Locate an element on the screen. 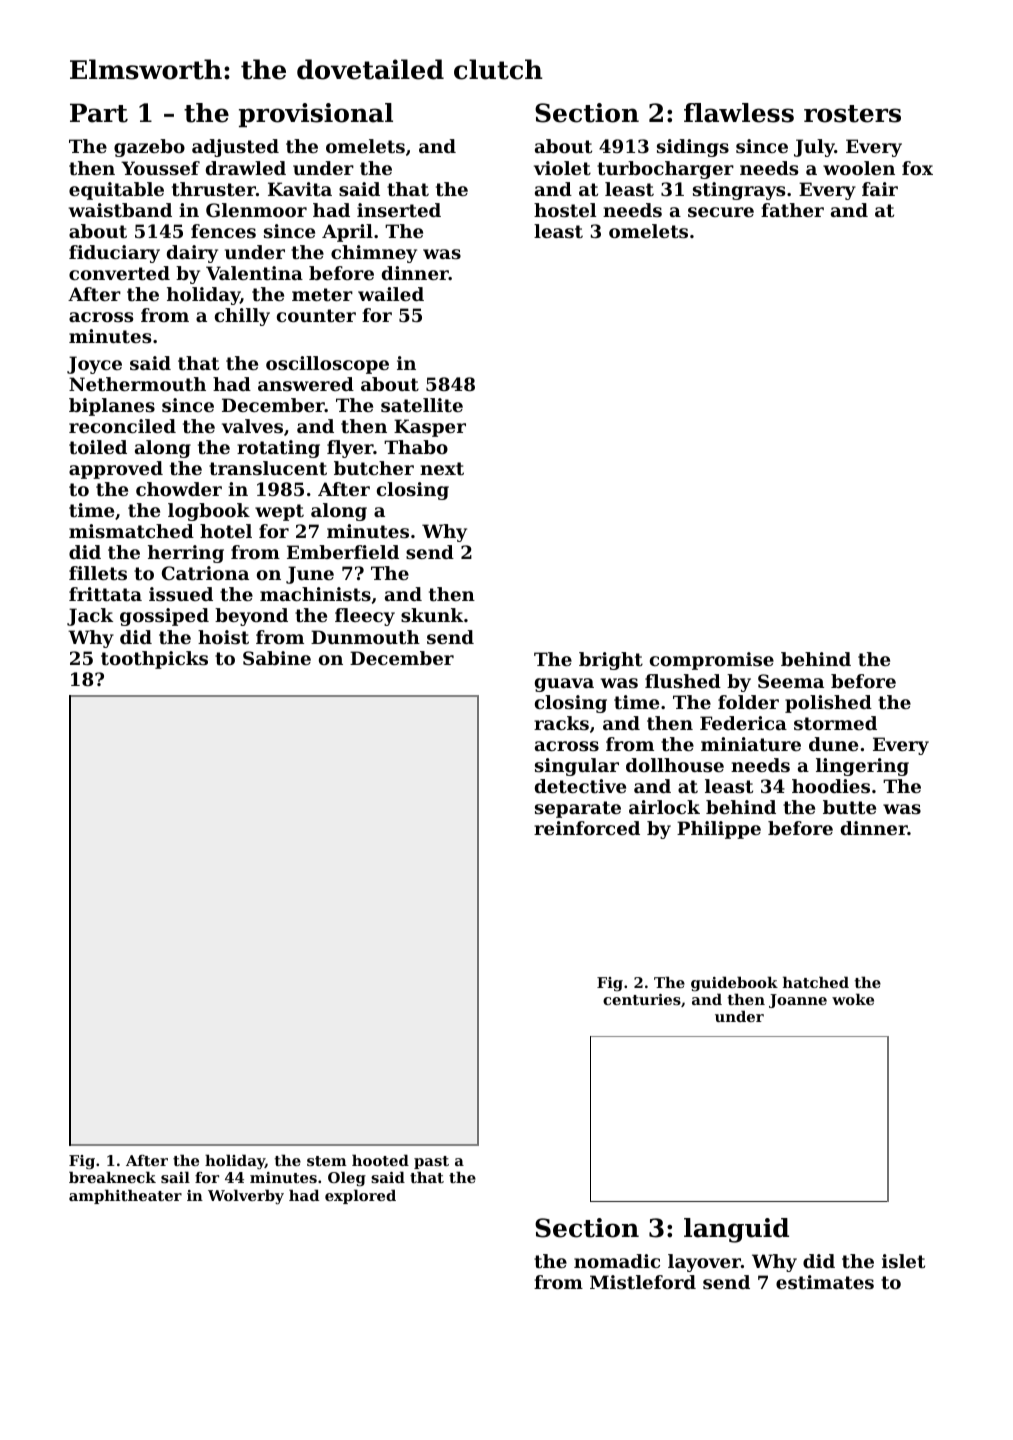 Image resolution: width=1013 pixels, height=1440 pixels. skunk is located at coordinates (432, 615).
